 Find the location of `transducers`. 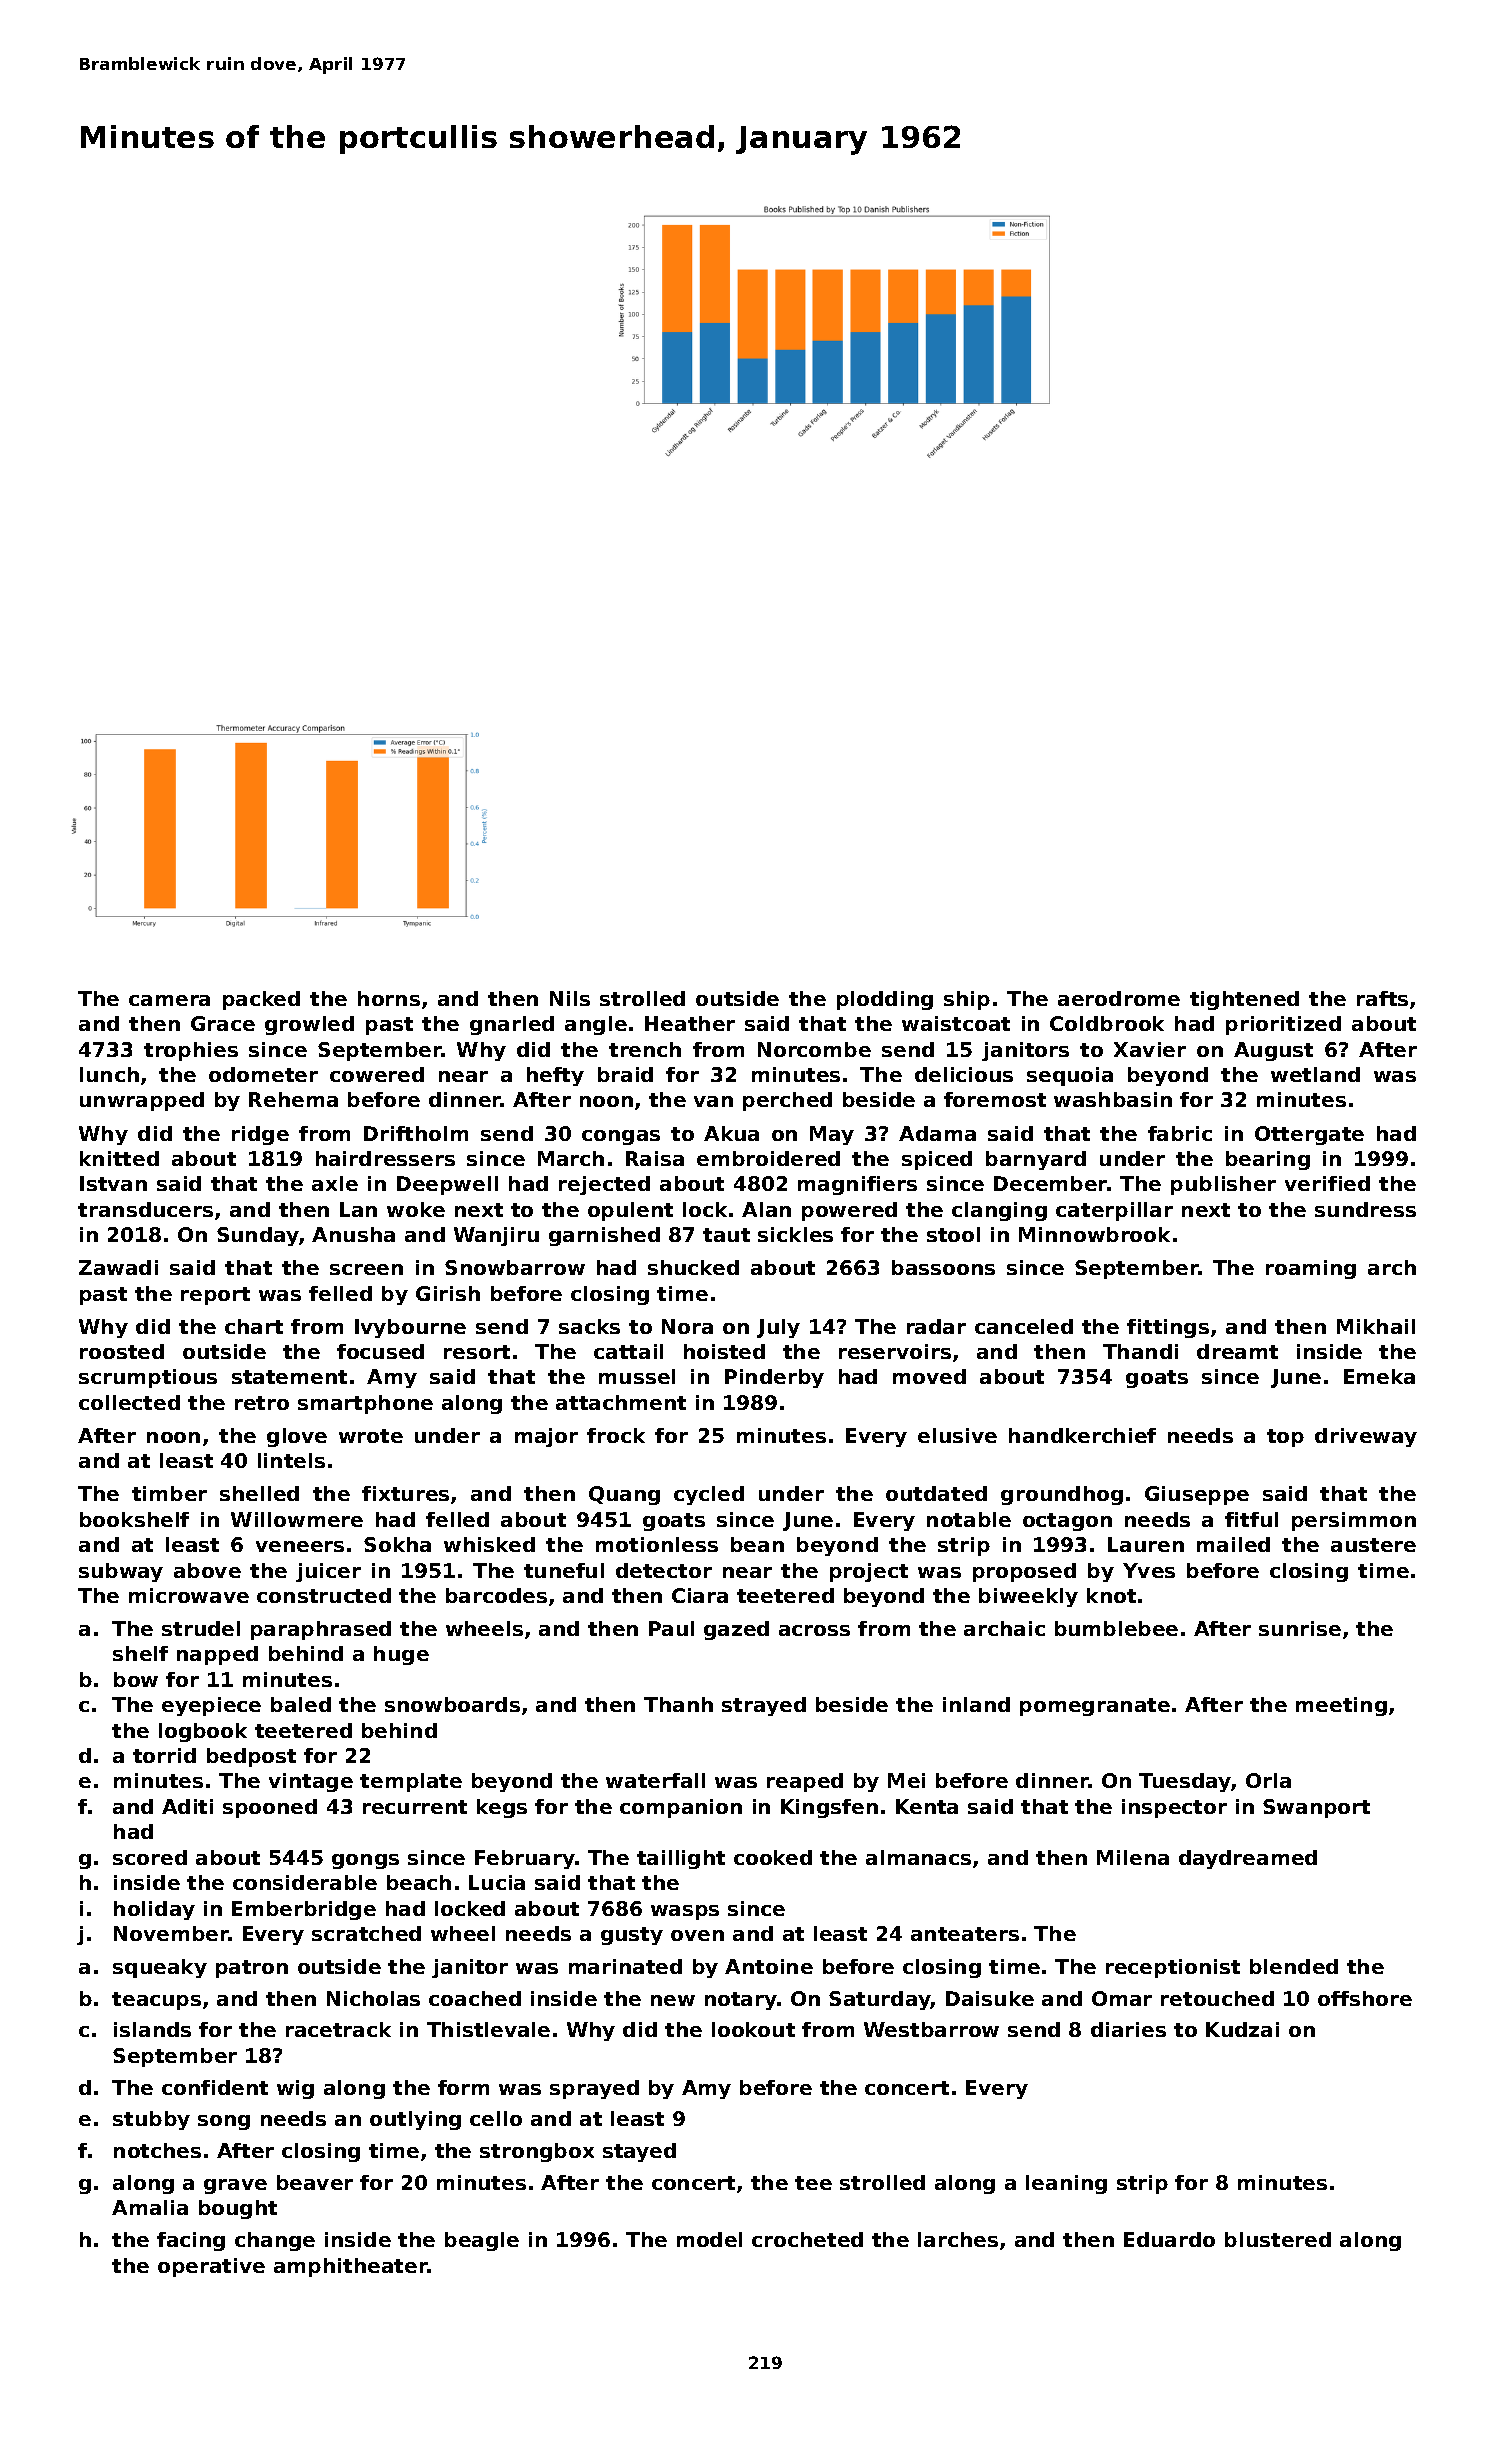

transducers is located at coordinates (145, 1209).
